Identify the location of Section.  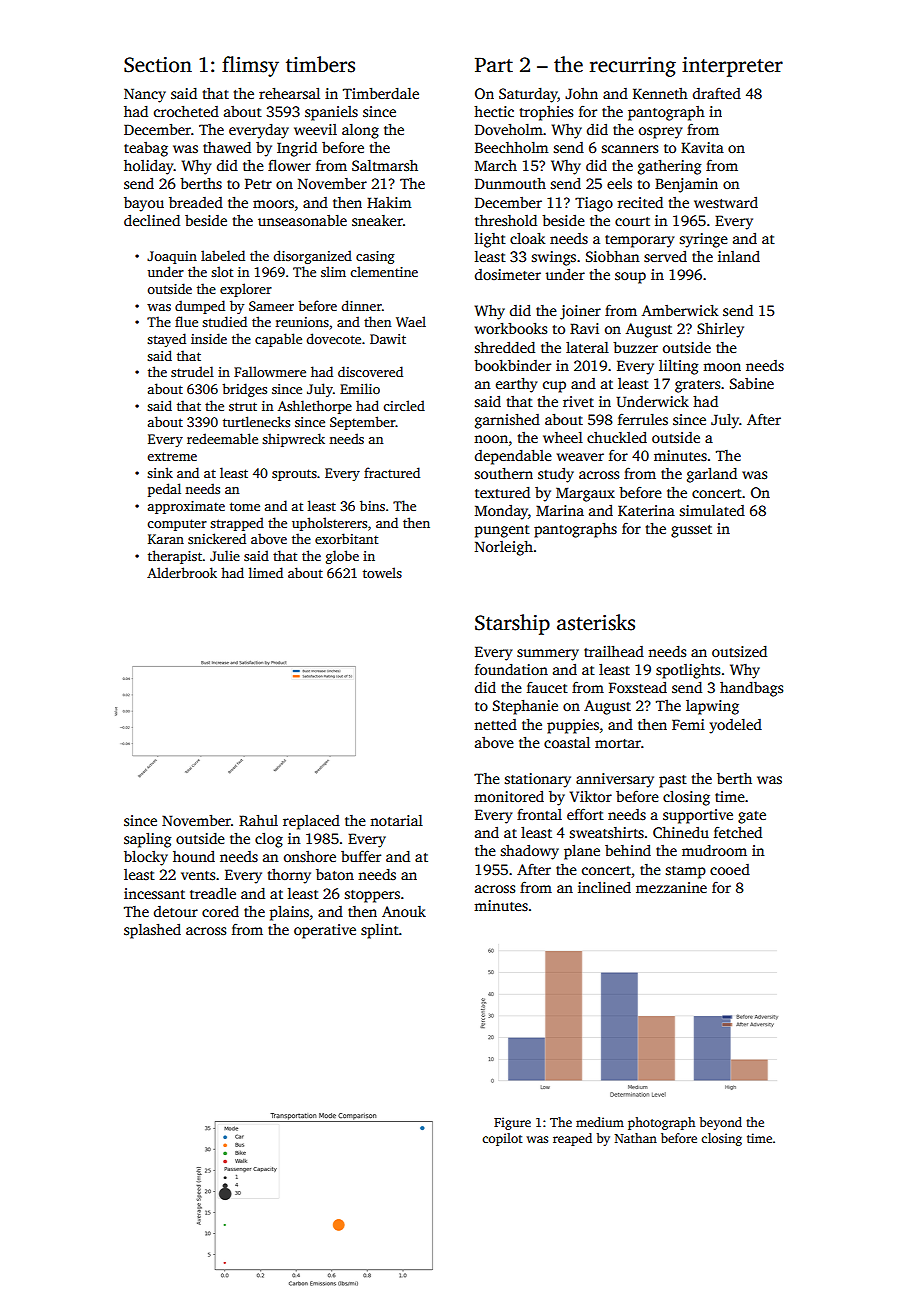
(158, 65).
